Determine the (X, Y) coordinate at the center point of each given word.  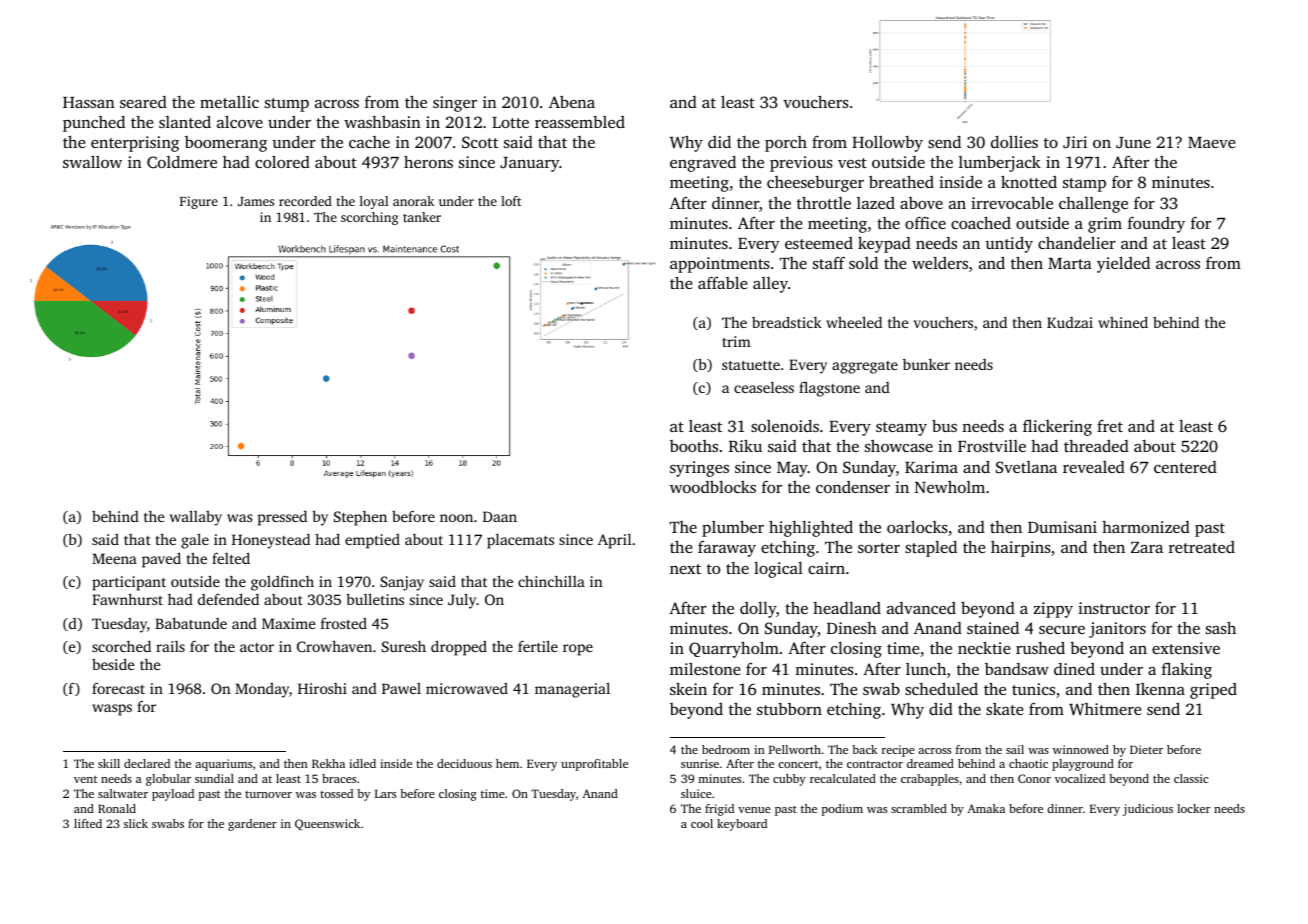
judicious (1148, 810)
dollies (1014, 141)
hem (507, 763)
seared (143, 102)
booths (694, 446)
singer (455, 104)
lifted (88, 823)
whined (1123, 322)
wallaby (196, 518)
